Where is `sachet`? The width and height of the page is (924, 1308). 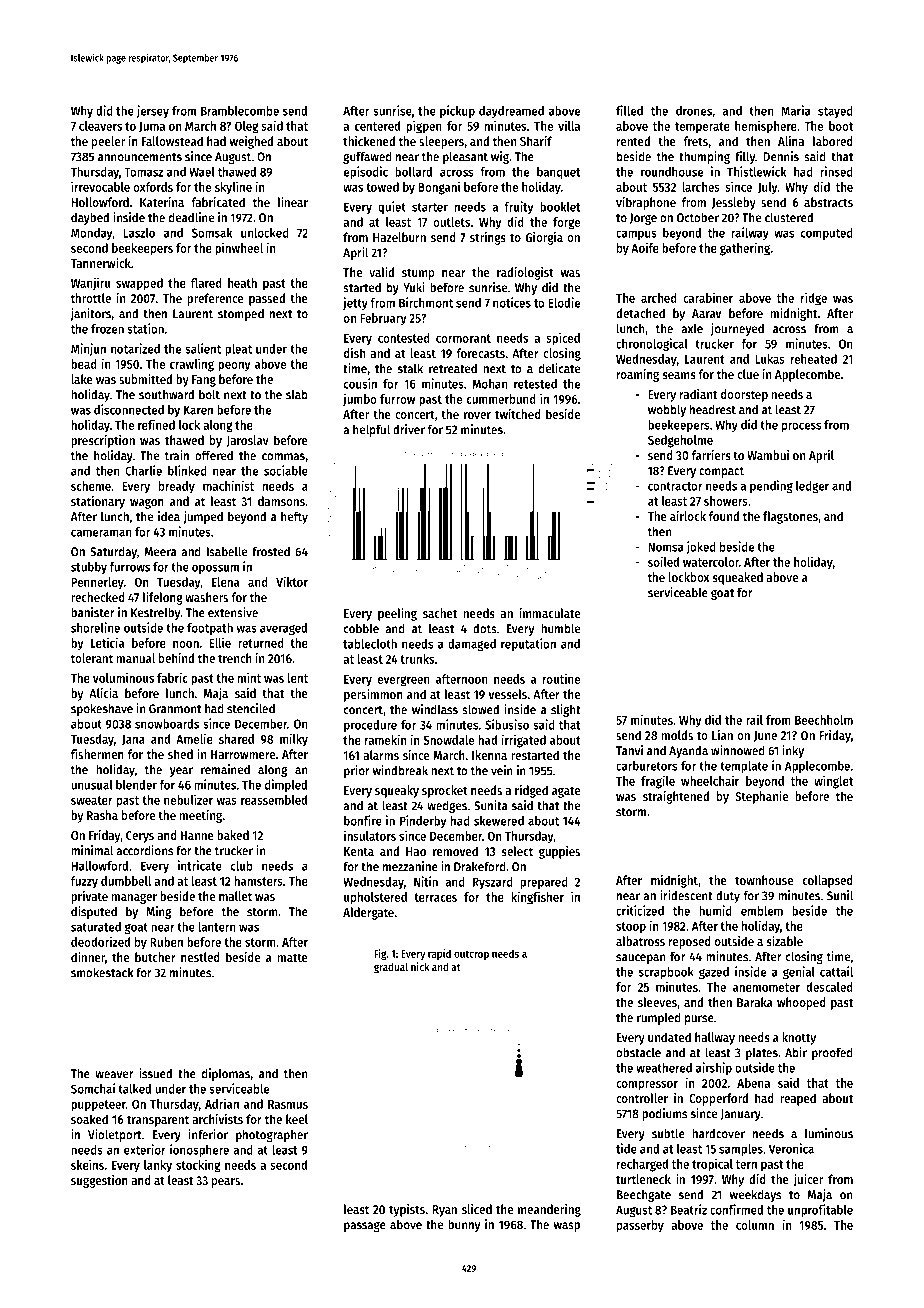
sachet is located at coordinates (440, 613).
